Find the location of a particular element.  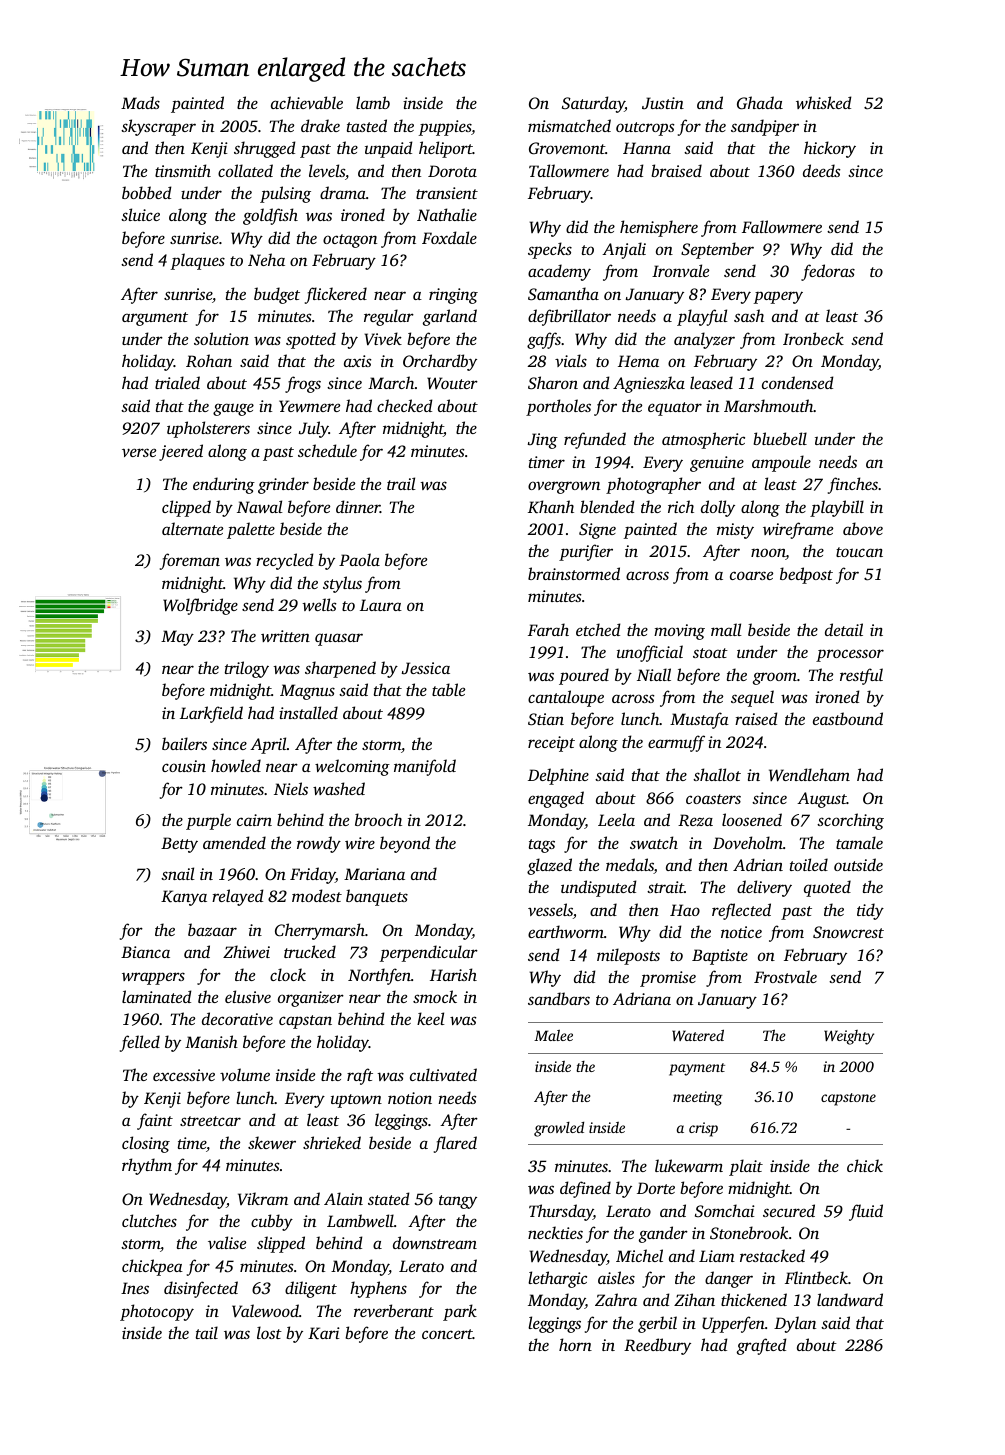

Malee is located at coordinates (553, 1035).
